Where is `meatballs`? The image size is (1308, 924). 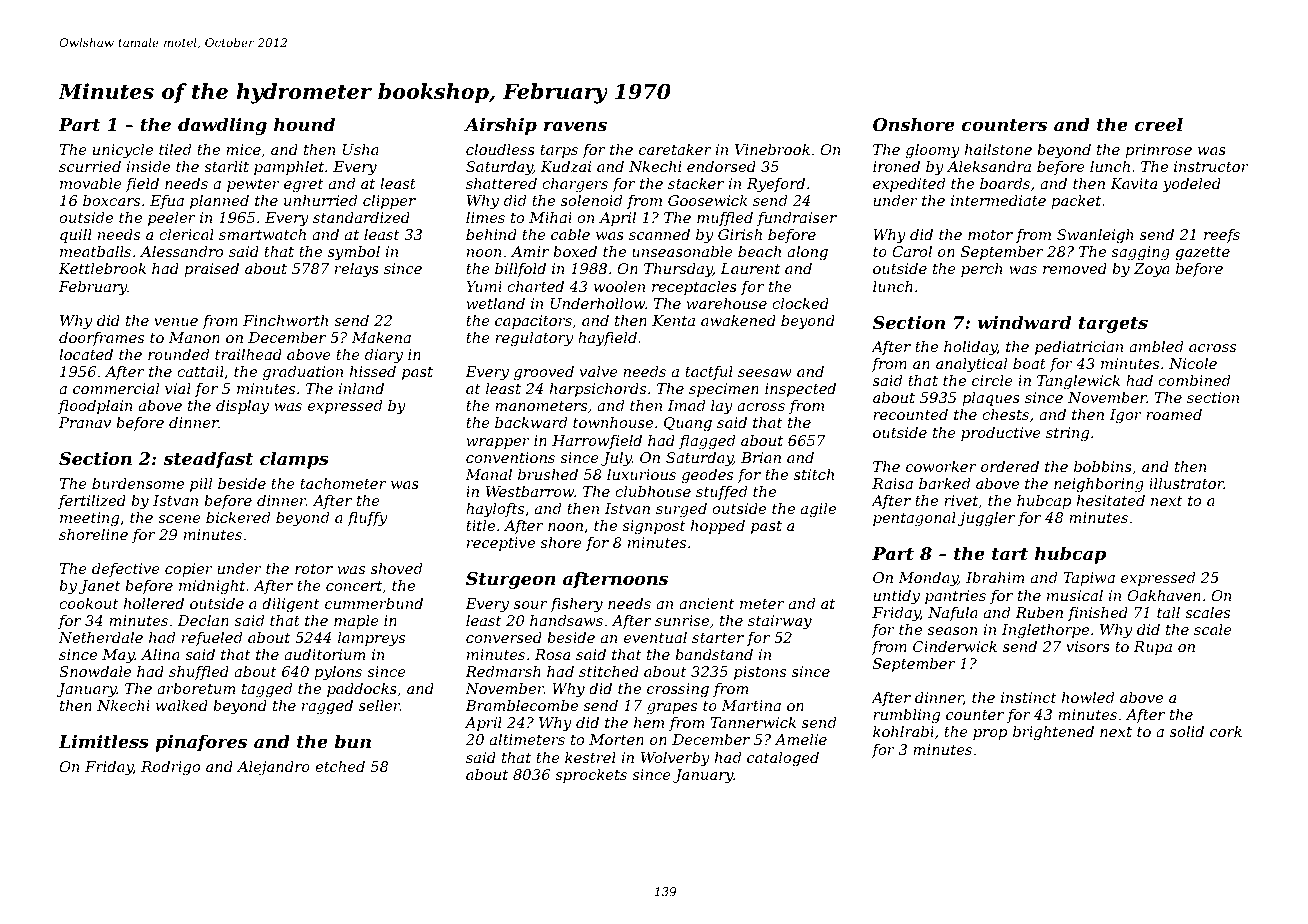
meatballs is located at coordinates (95, 251).
